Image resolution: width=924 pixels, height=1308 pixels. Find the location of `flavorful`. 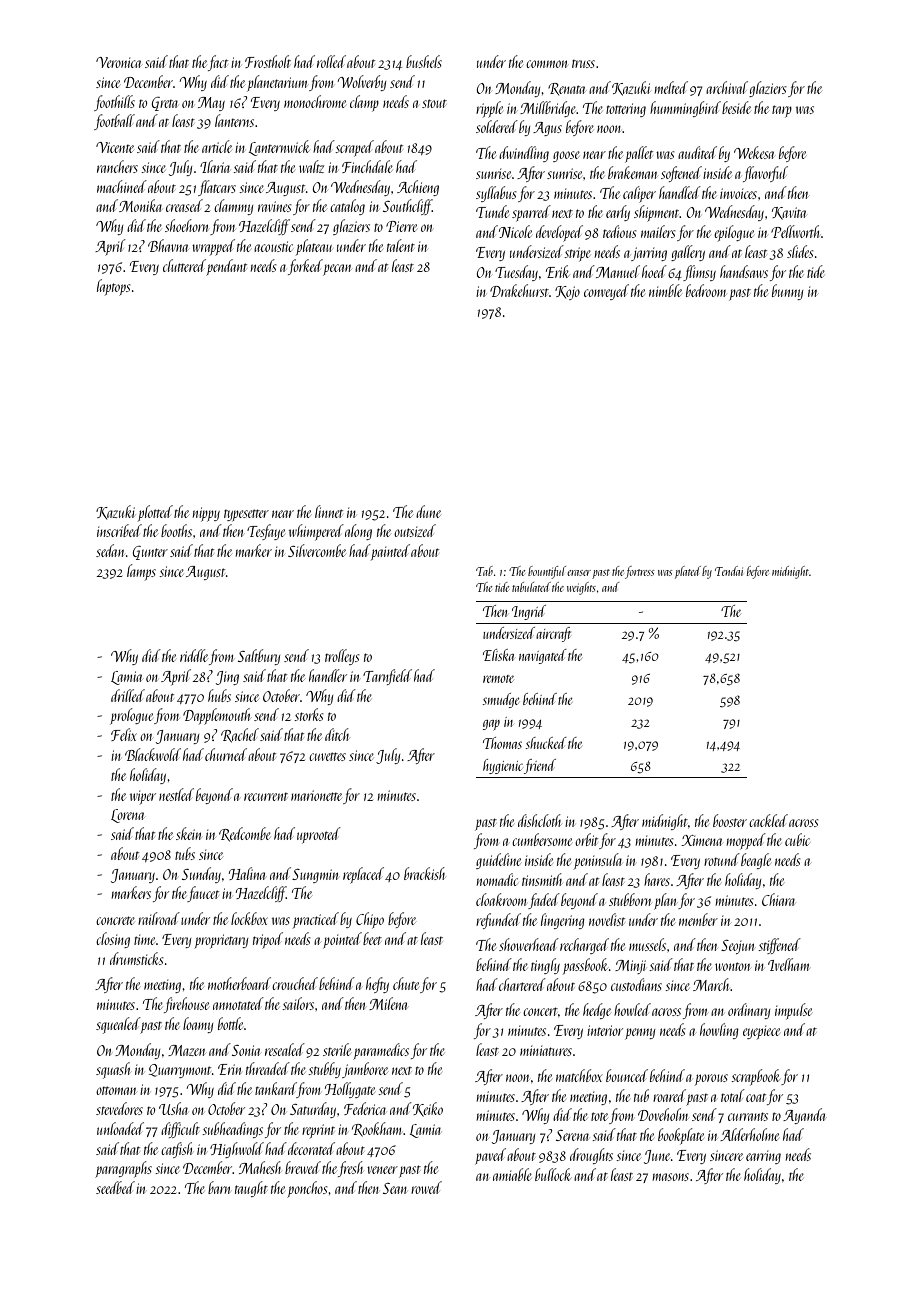

flavorful is located at coordinates (765, 174).
